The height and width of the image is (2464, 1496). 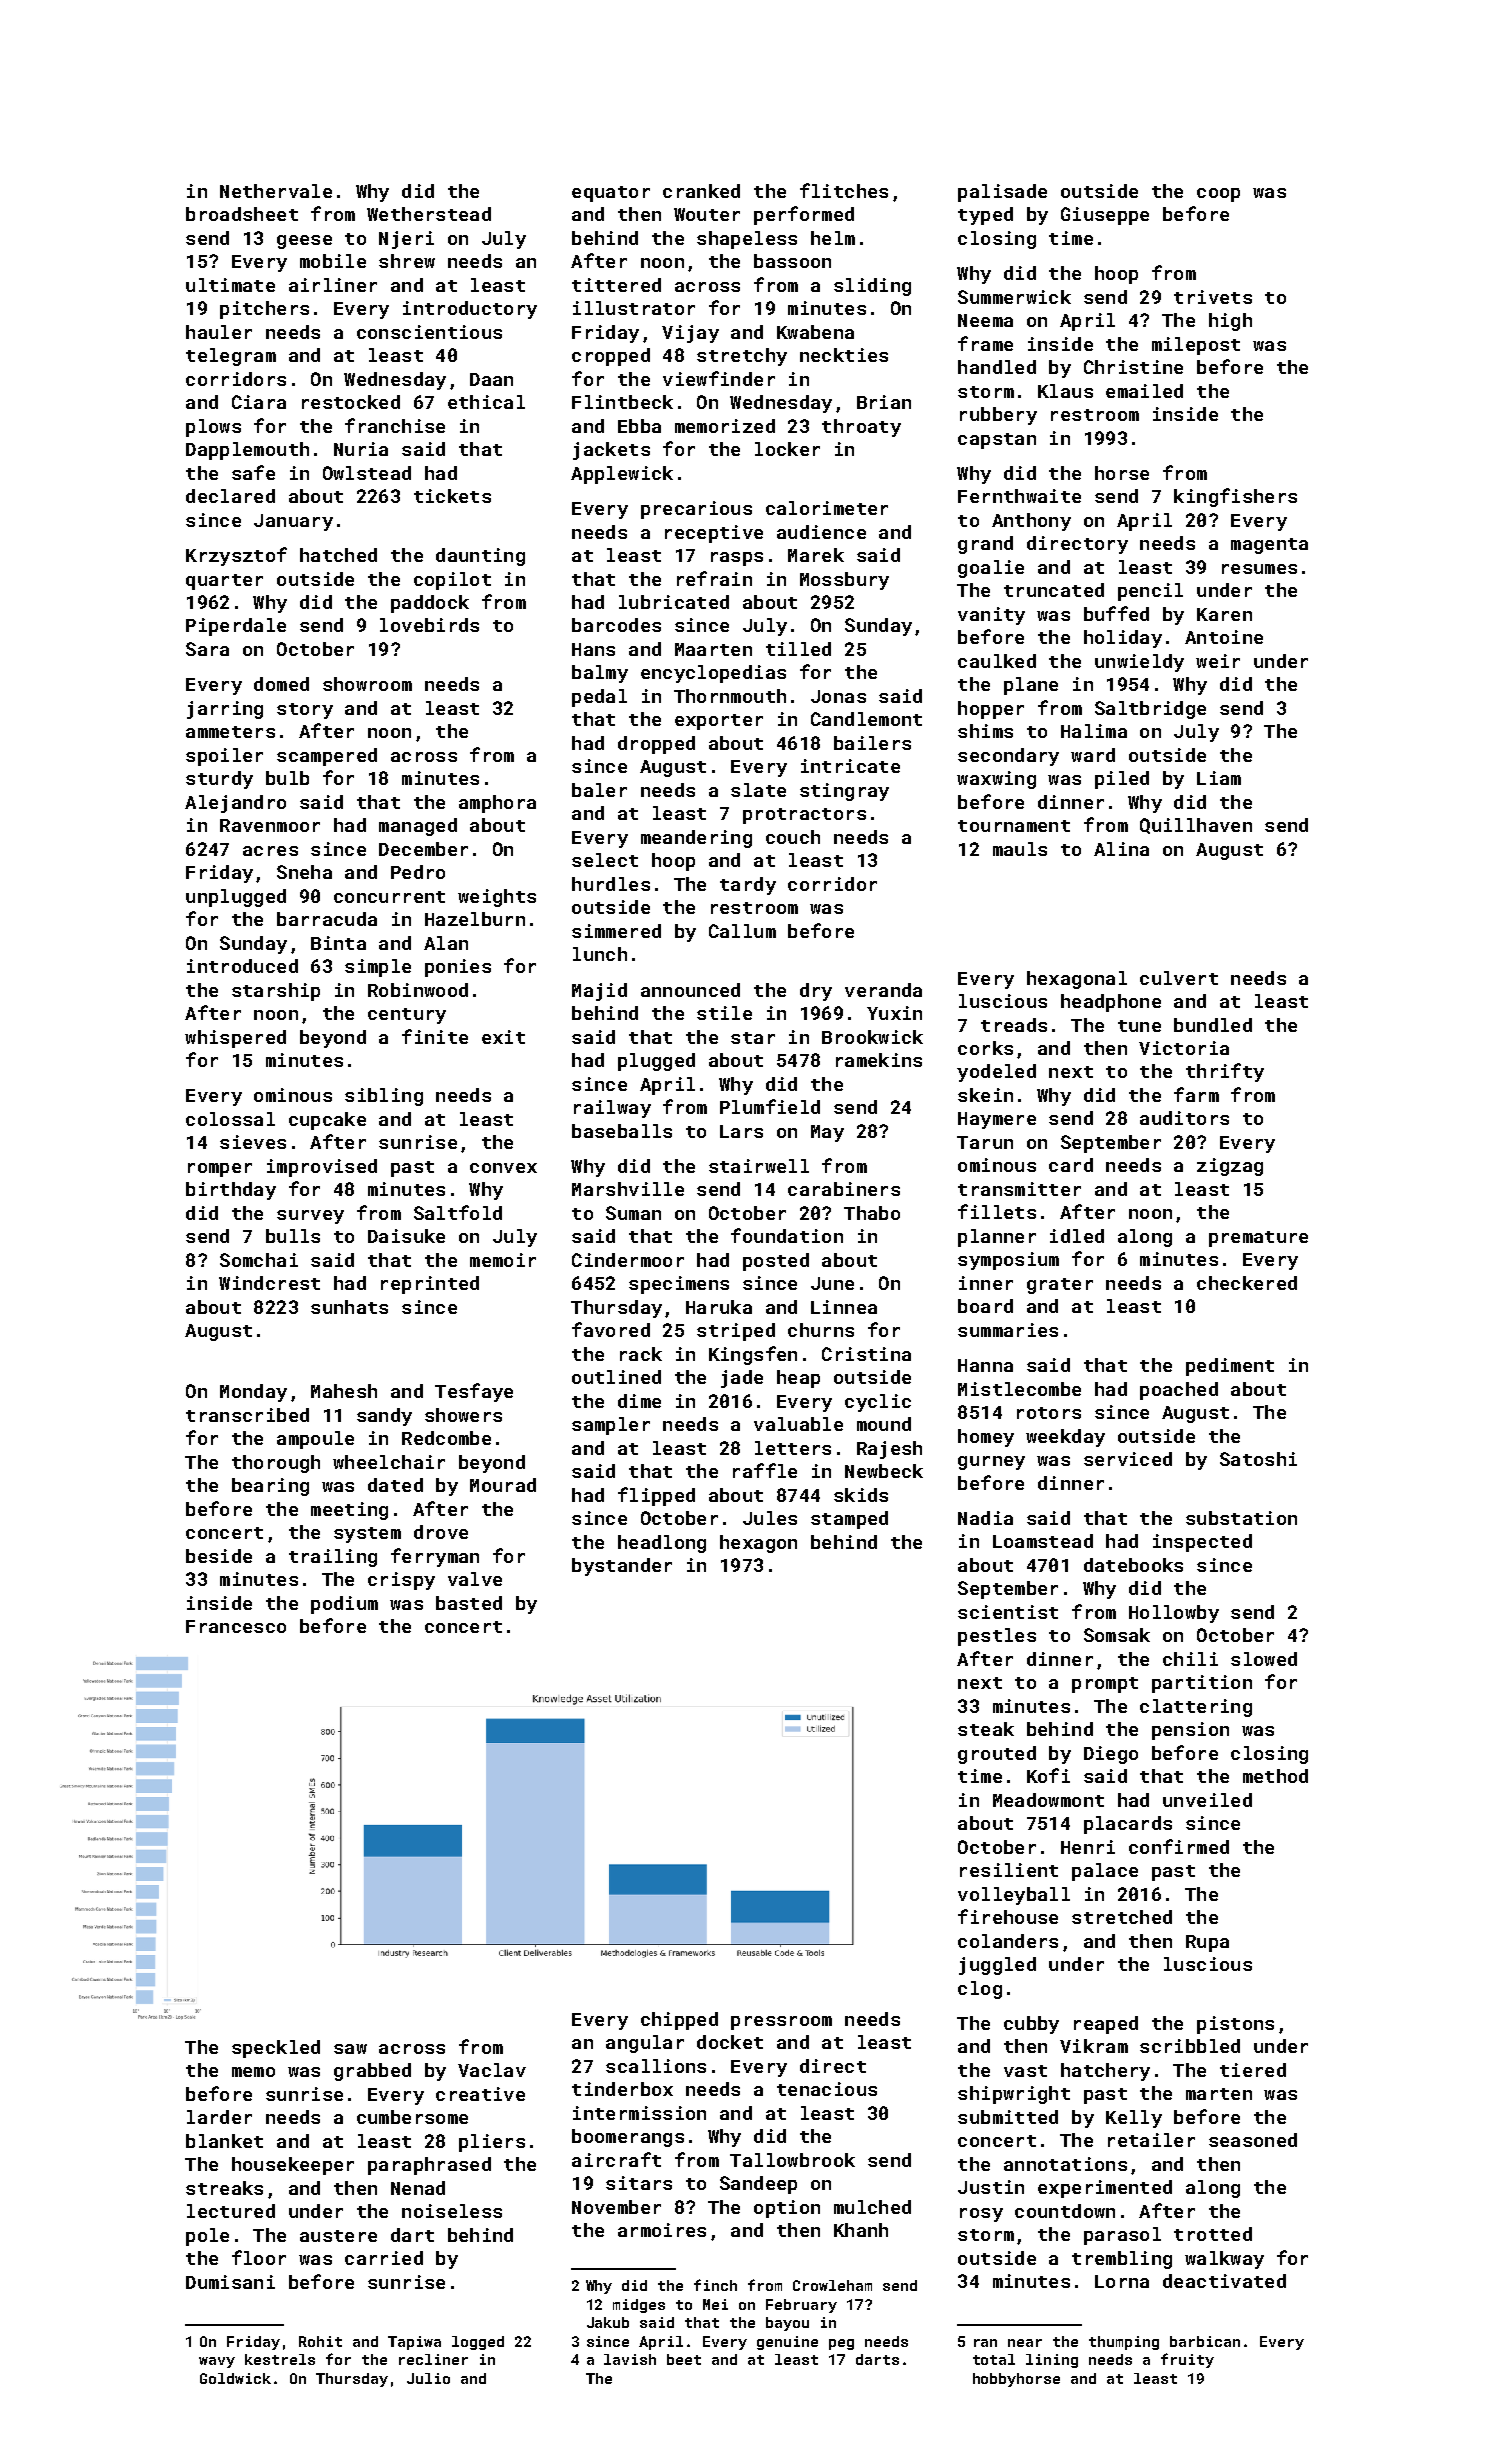 I want to click on serviced, so click(x=1128, y=1459).
